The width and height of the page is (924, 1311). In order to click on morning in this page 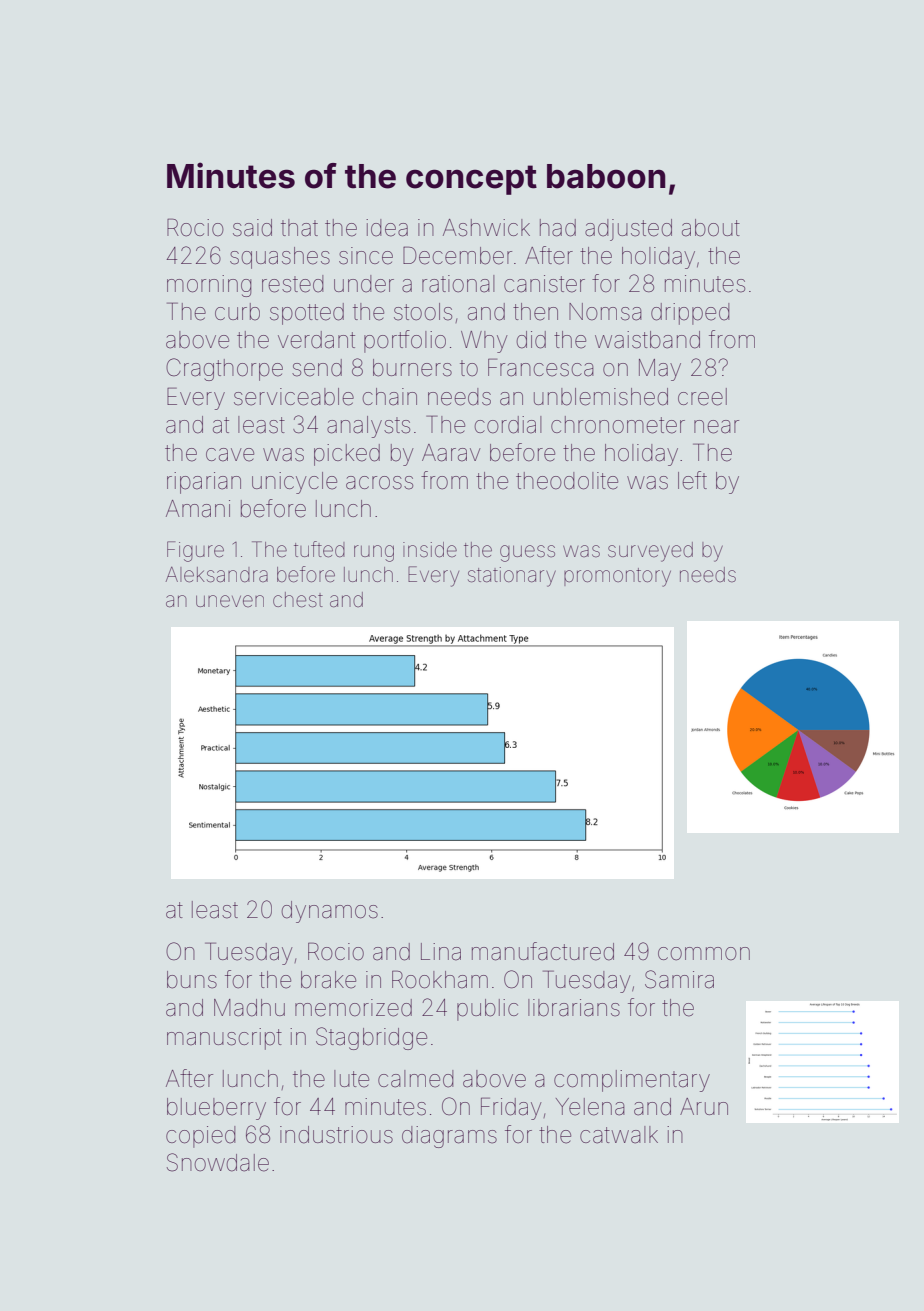, I will do `click(209, 286)`.
